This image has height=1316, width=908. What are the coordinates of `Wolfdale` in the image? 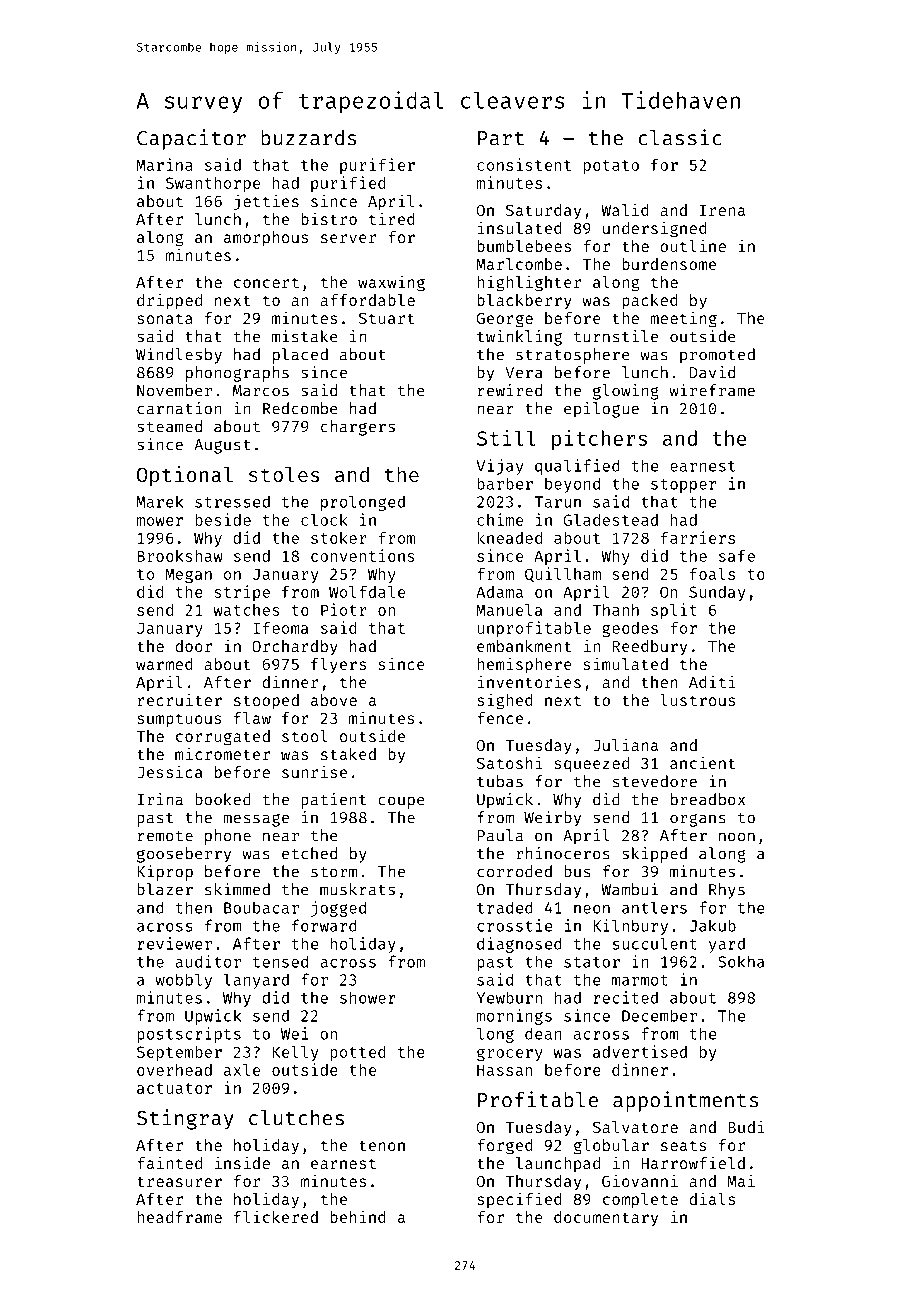 It's located at (367, 591).
